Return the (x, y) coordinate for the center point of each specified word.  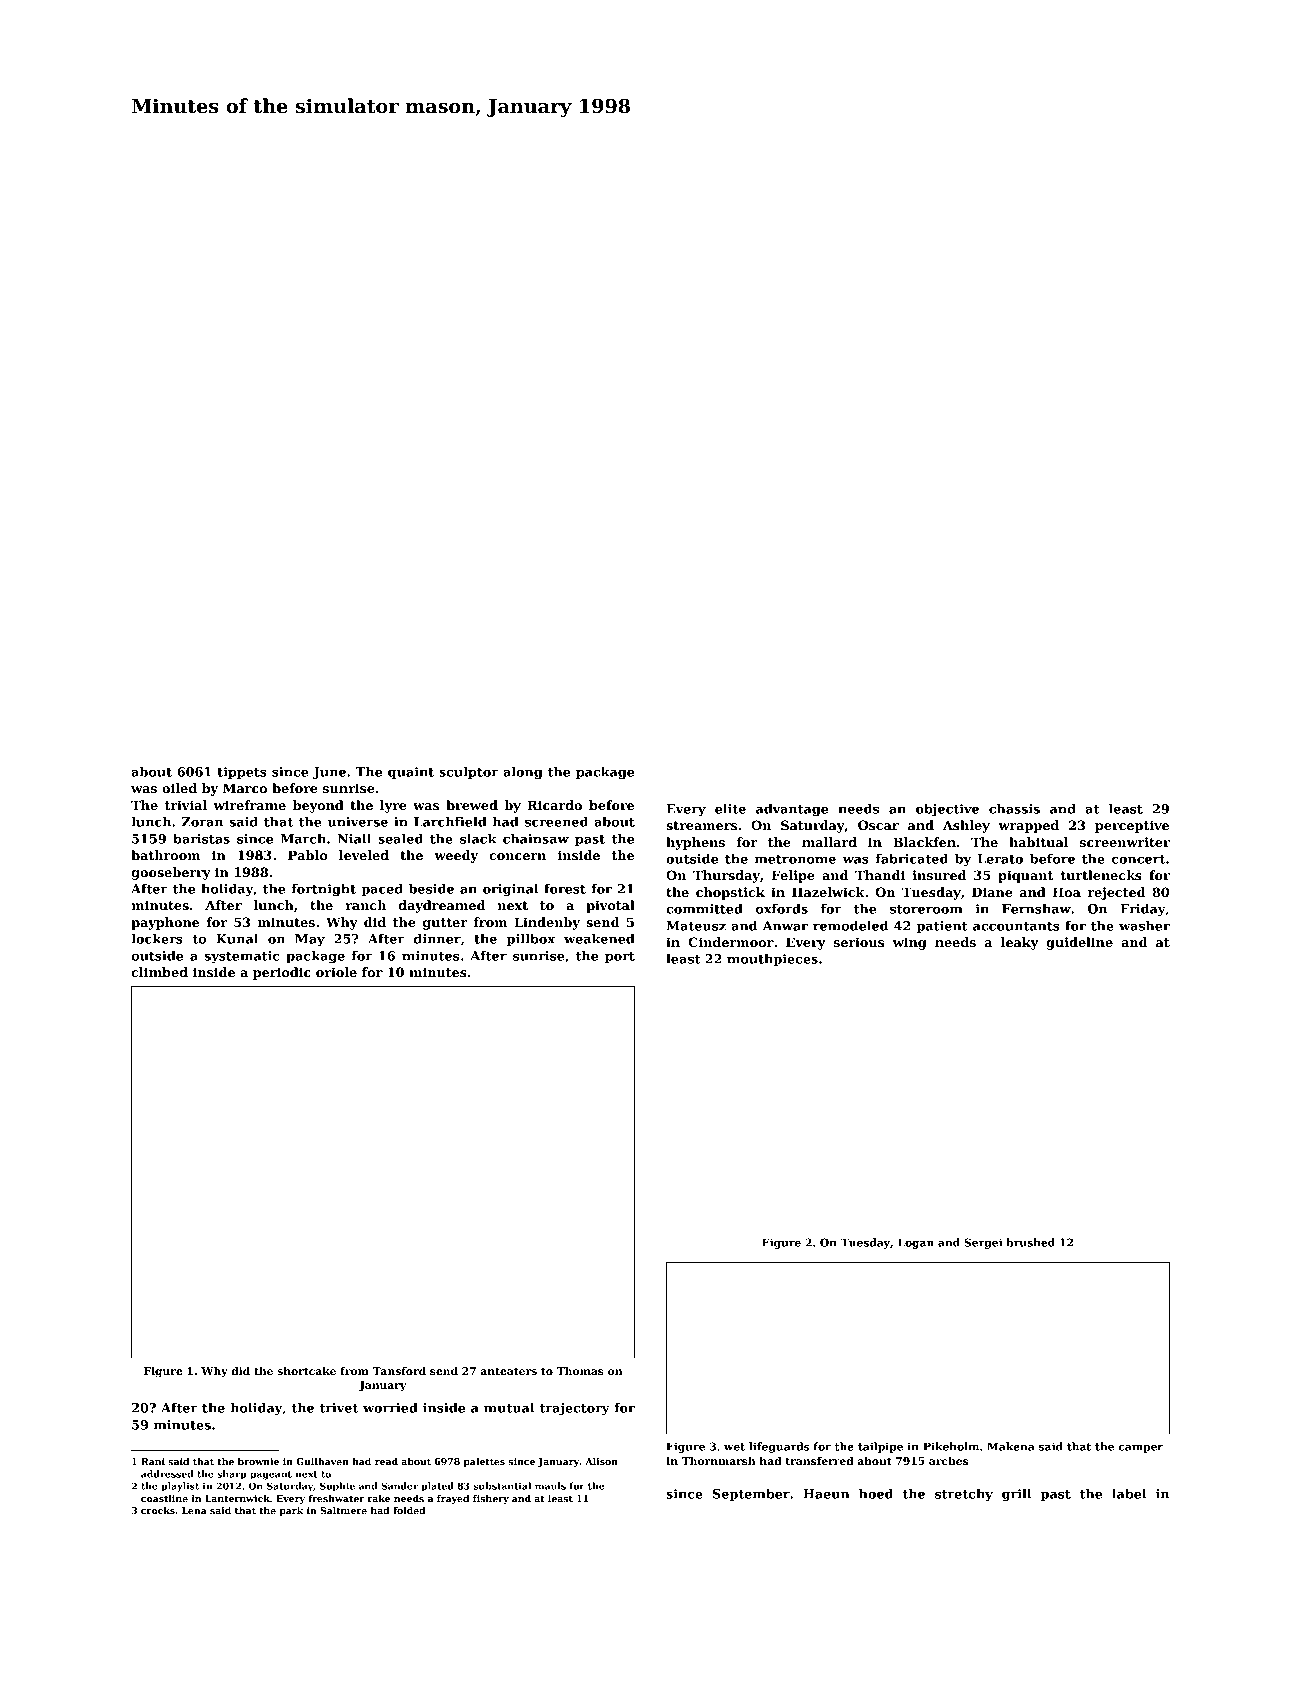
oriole (336, 972)
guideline (1079, 943)
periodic (282, 973)
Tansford (399, 1371)
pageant (271, 1475)
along (523, 773)
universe (358, 822)
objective (947, 810)
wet (734, 1447)
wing (909, 943)
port (620, 957)
